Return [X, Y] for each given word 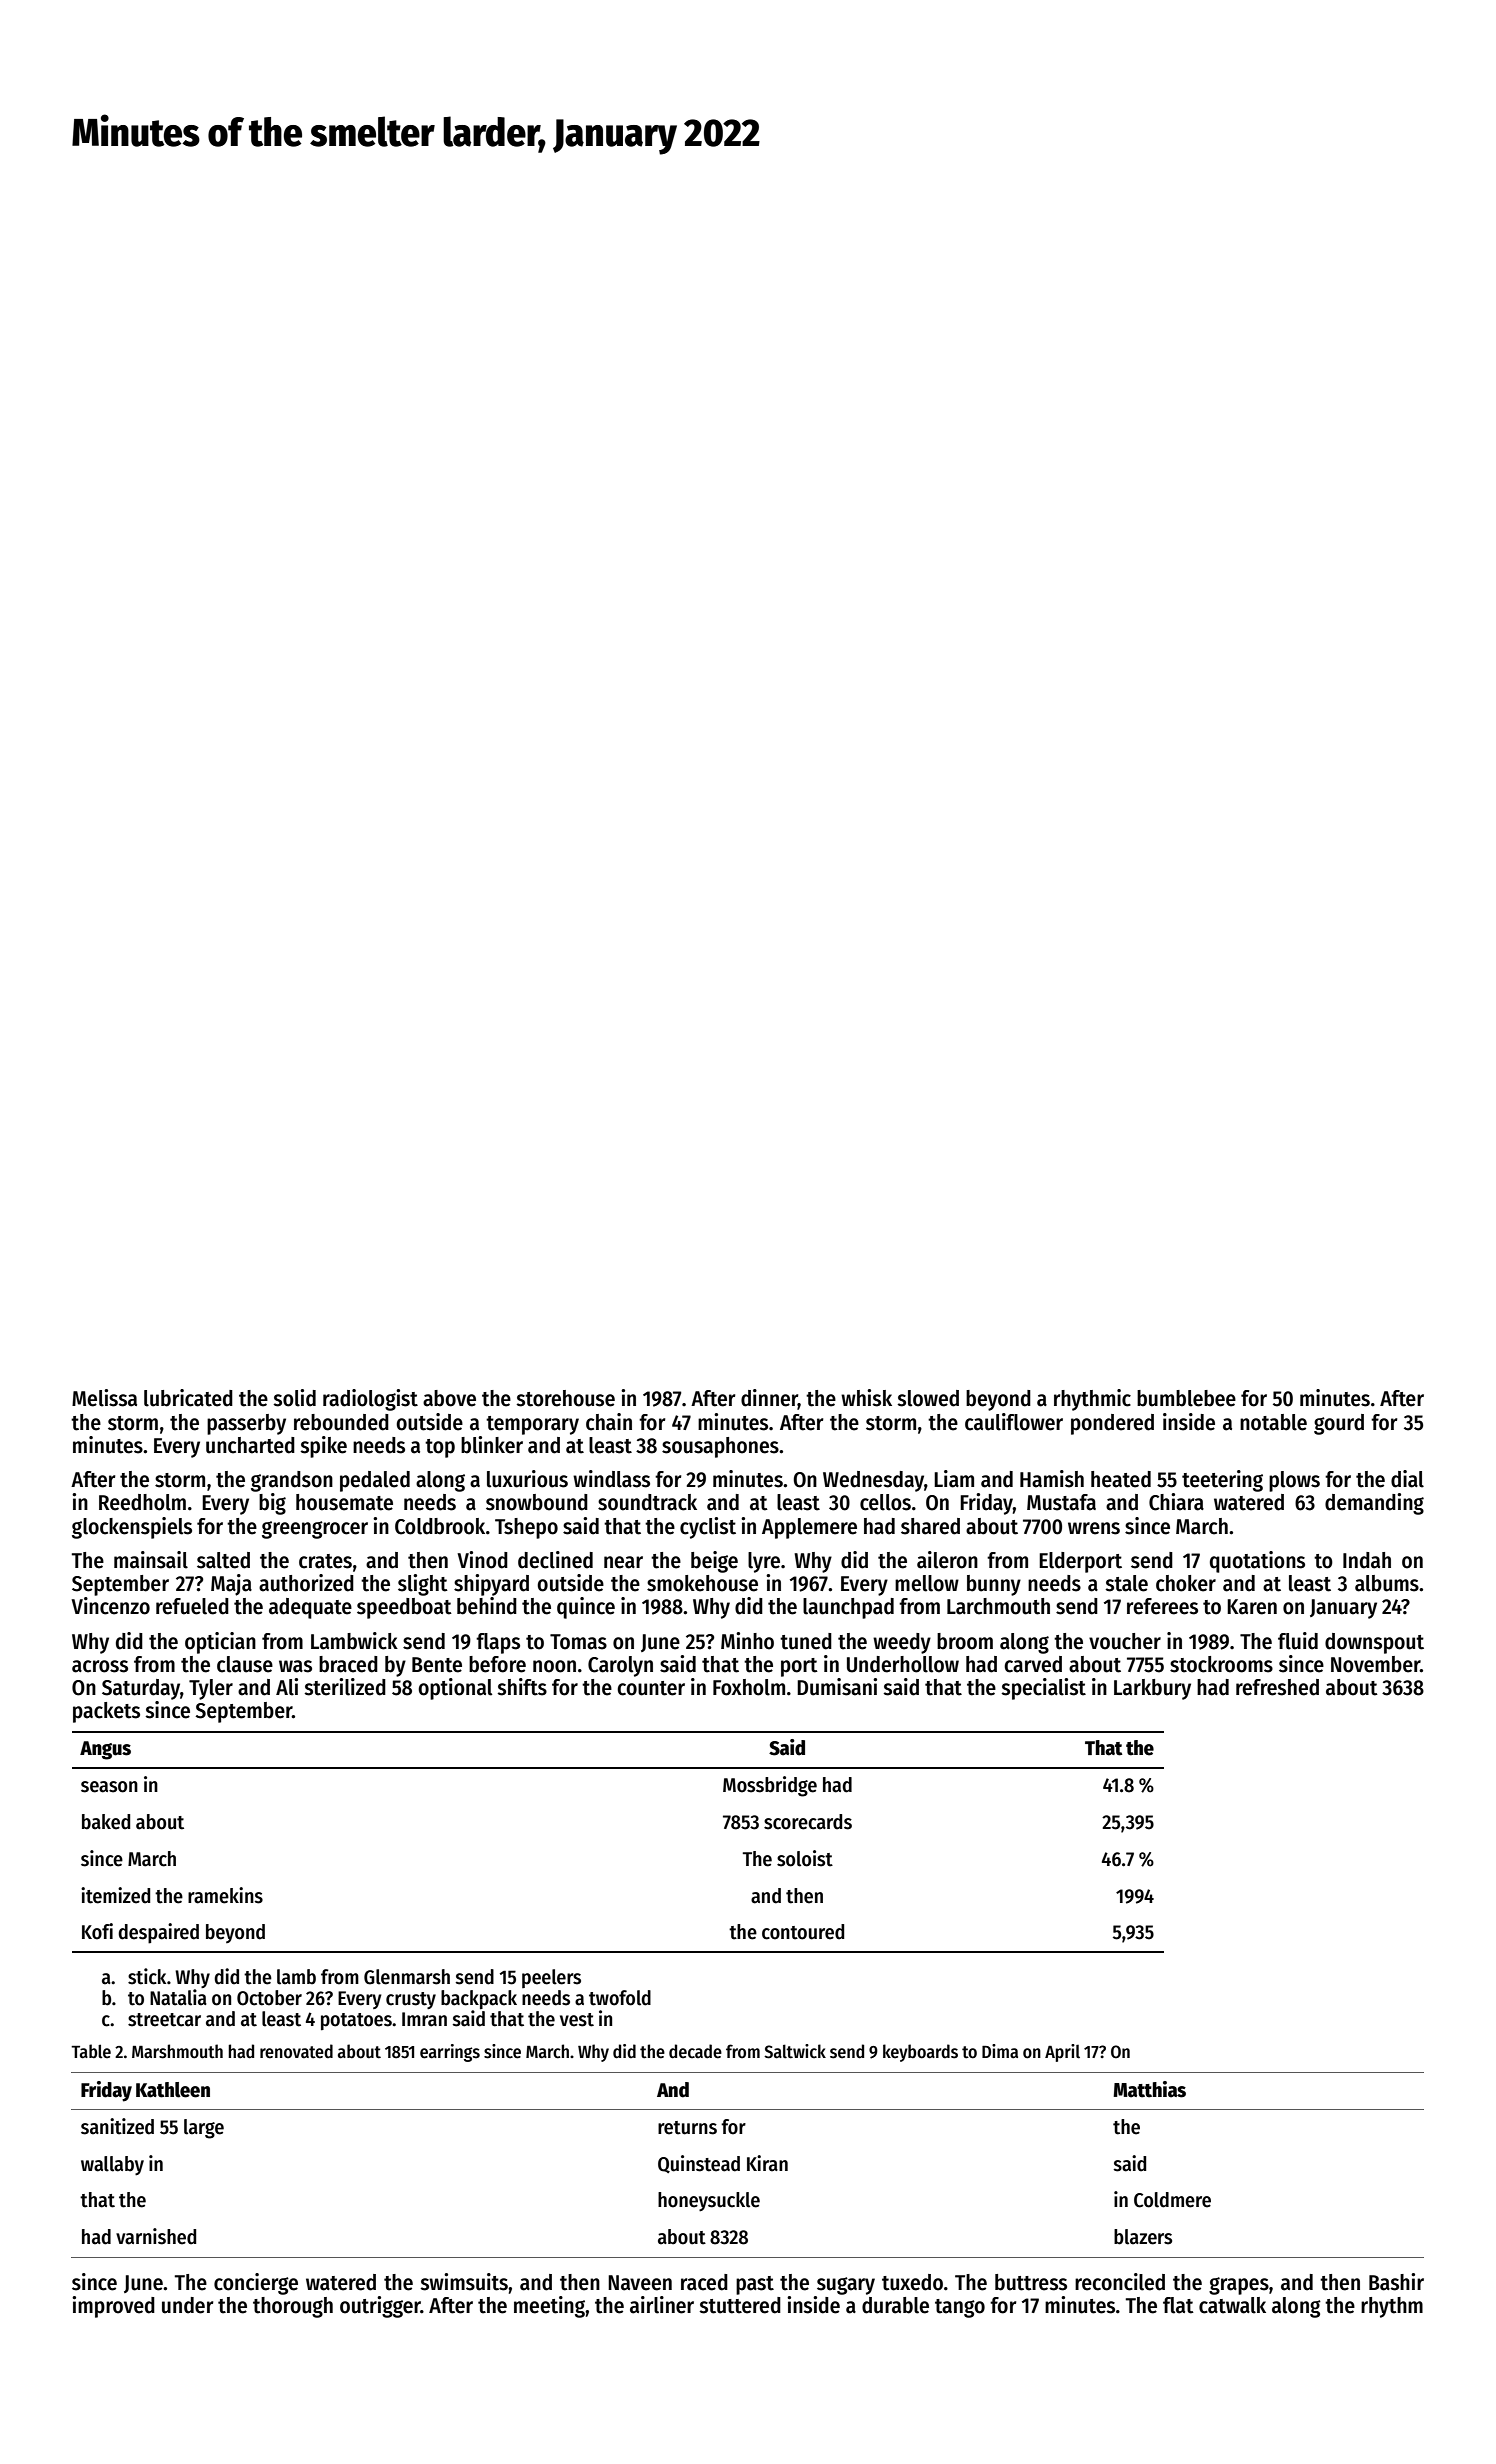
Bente [437, 1665]
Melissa [104, 1398]
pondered [1112, 1424]
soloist [805, 1858]
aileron [947, 1560]
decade [695, 2051]
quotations [1257, 1562]
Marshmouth [177, 2051]
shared [930, 1526]
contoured [803, 1932]
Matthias [1149, 2089]
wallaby [112, 2166]
